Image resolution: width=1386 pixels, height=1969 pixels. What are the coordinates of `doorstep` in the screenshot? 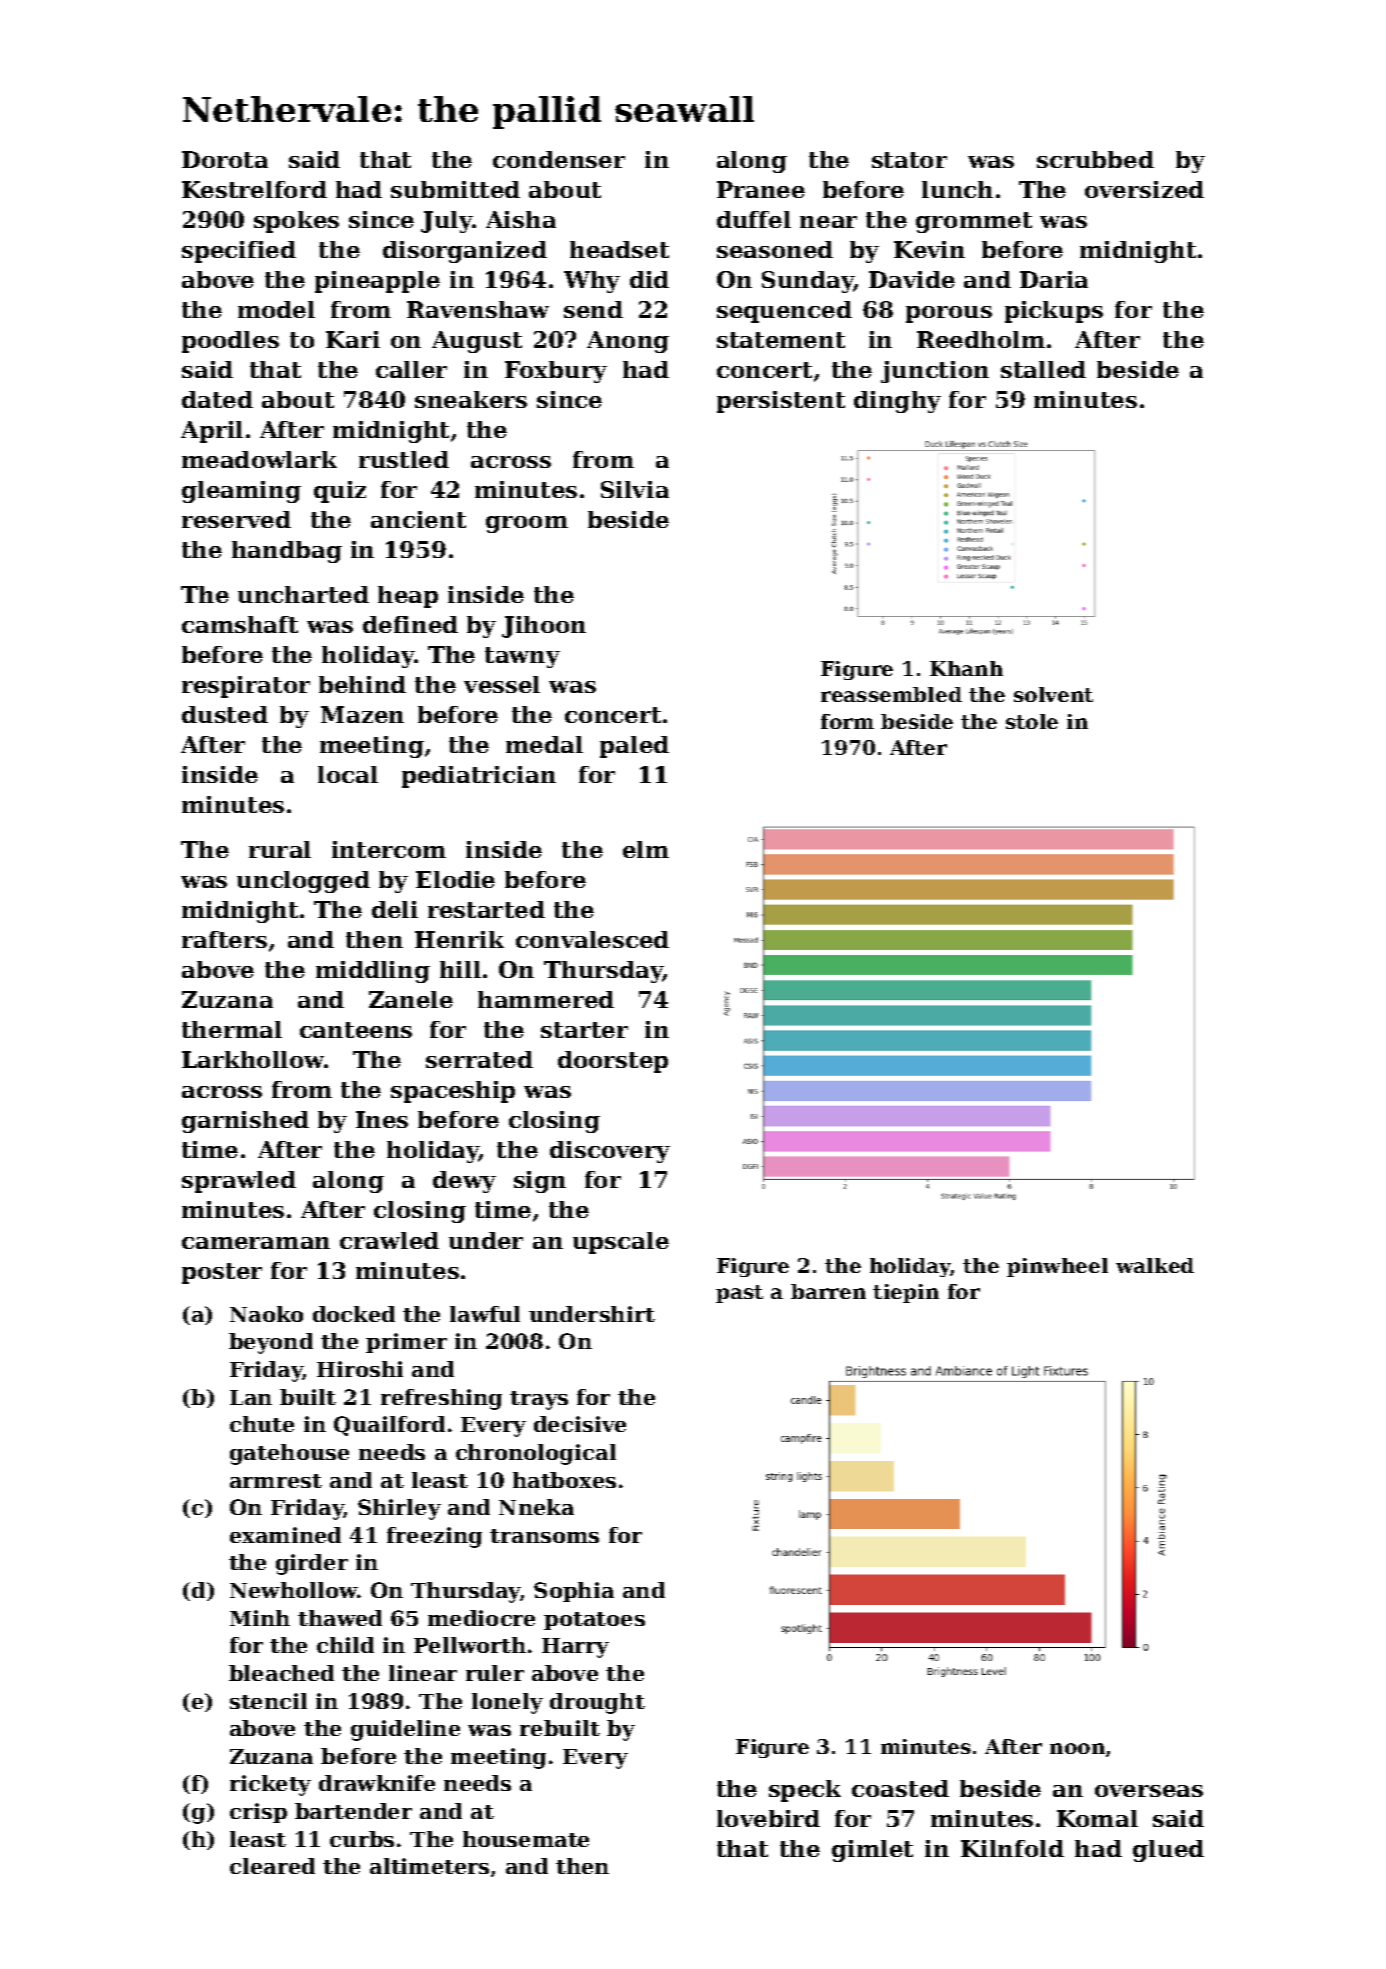 It's located at (613, 1062).
